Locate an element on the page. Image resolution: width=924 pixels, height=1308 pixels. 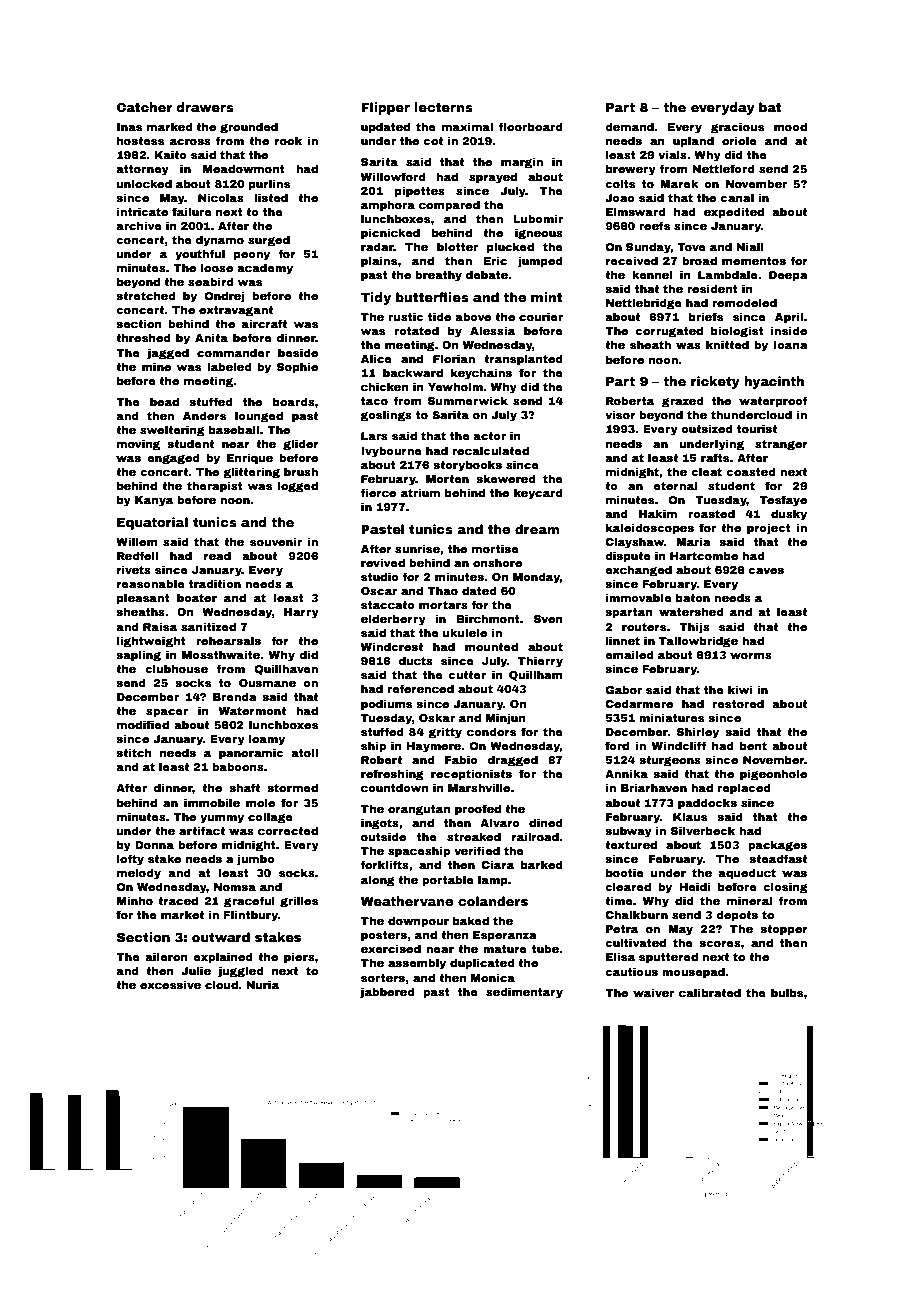
gracious is located at coordinates (737, 128).
